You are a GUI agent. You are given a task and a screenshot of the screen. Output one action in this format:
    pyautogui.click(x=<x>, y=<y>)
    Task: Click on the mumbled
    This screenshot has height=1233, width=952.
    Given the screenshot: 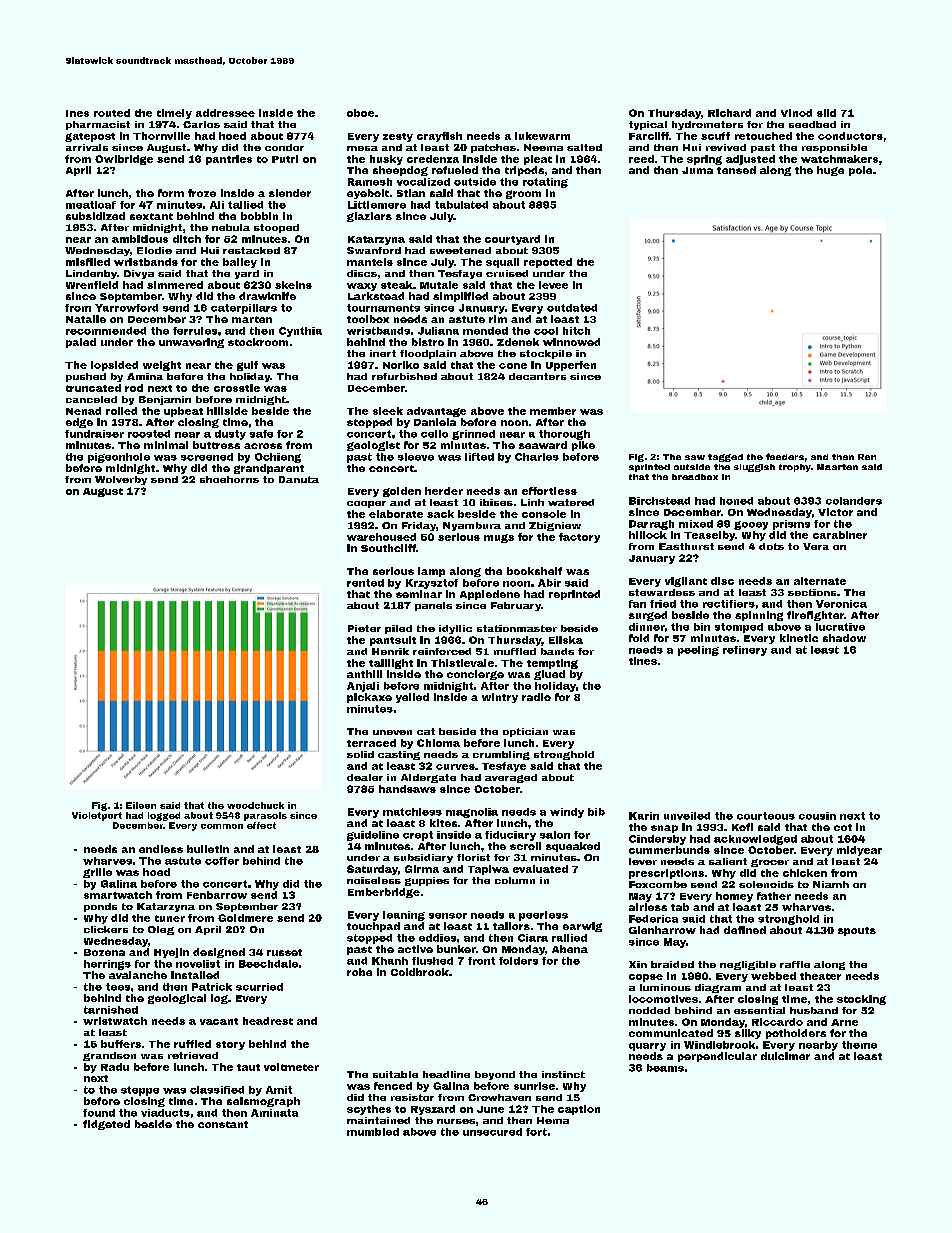 What is the action you would take?
    pyautogui.click(x=373, y=1132)
